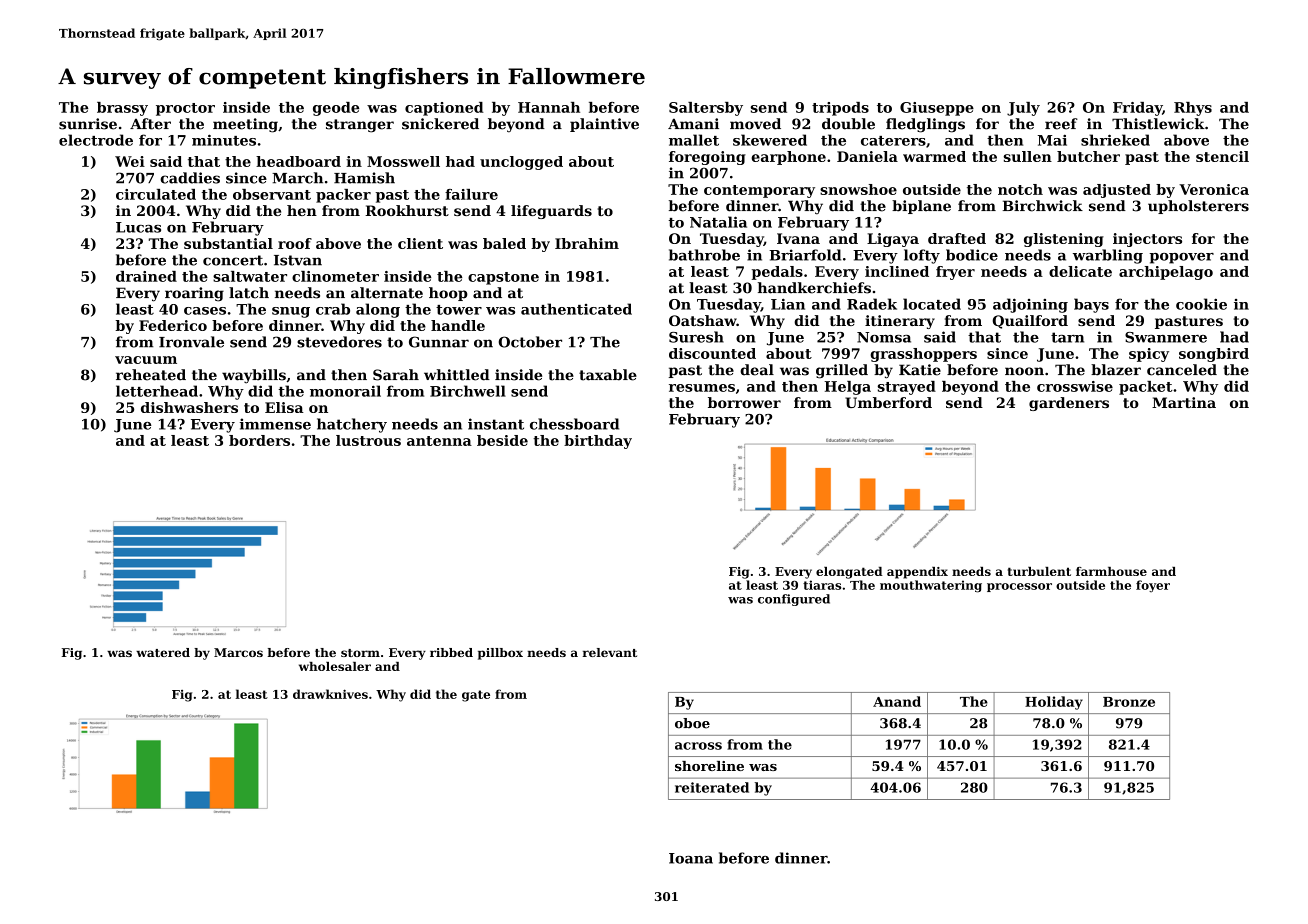 This document has width=1308, height=924. Describe the element at coordinates (712, 787) in the document. I see `reiterated` at that location.
